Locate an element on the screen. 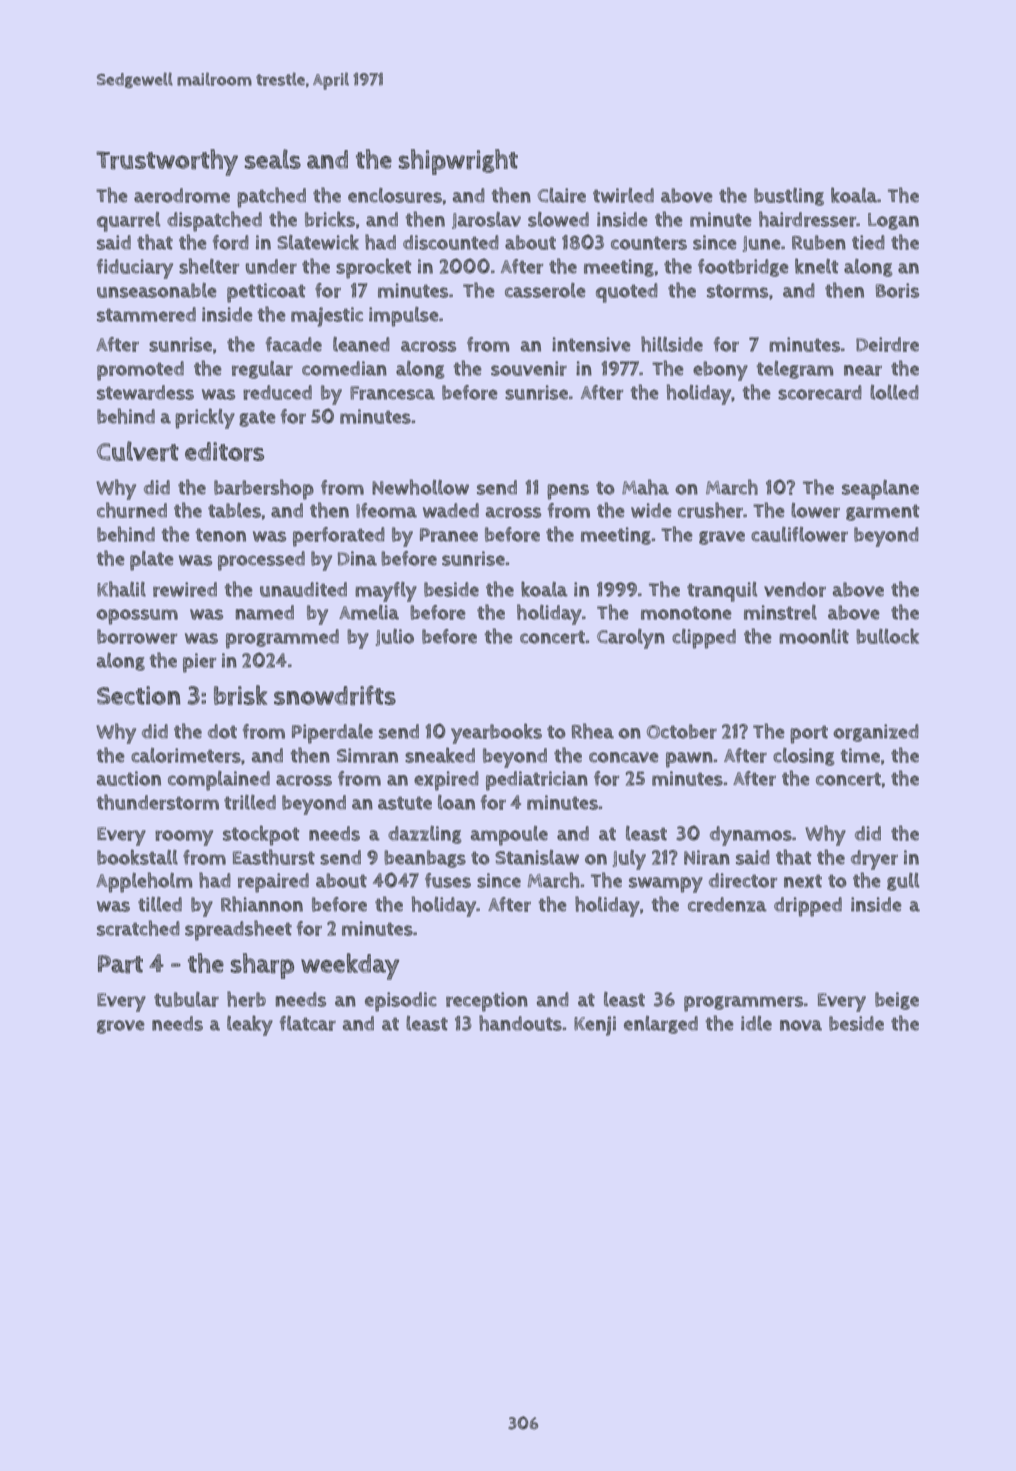 This screenshot has height=1471, width=1016. shipwright is located at coordinates (458, 162).
